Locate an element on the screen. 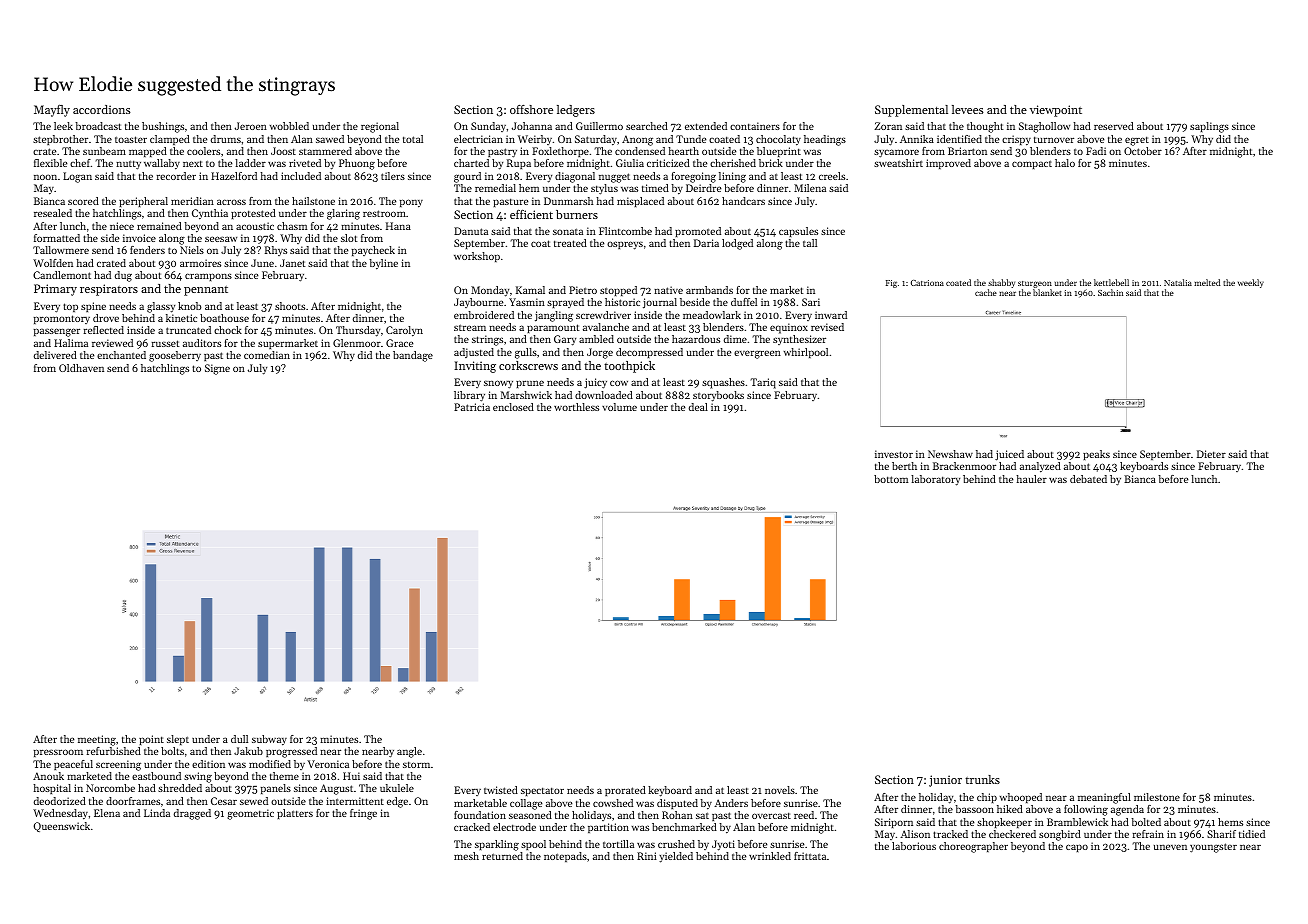  Oldhaven is located at coordinates (81, 368).
